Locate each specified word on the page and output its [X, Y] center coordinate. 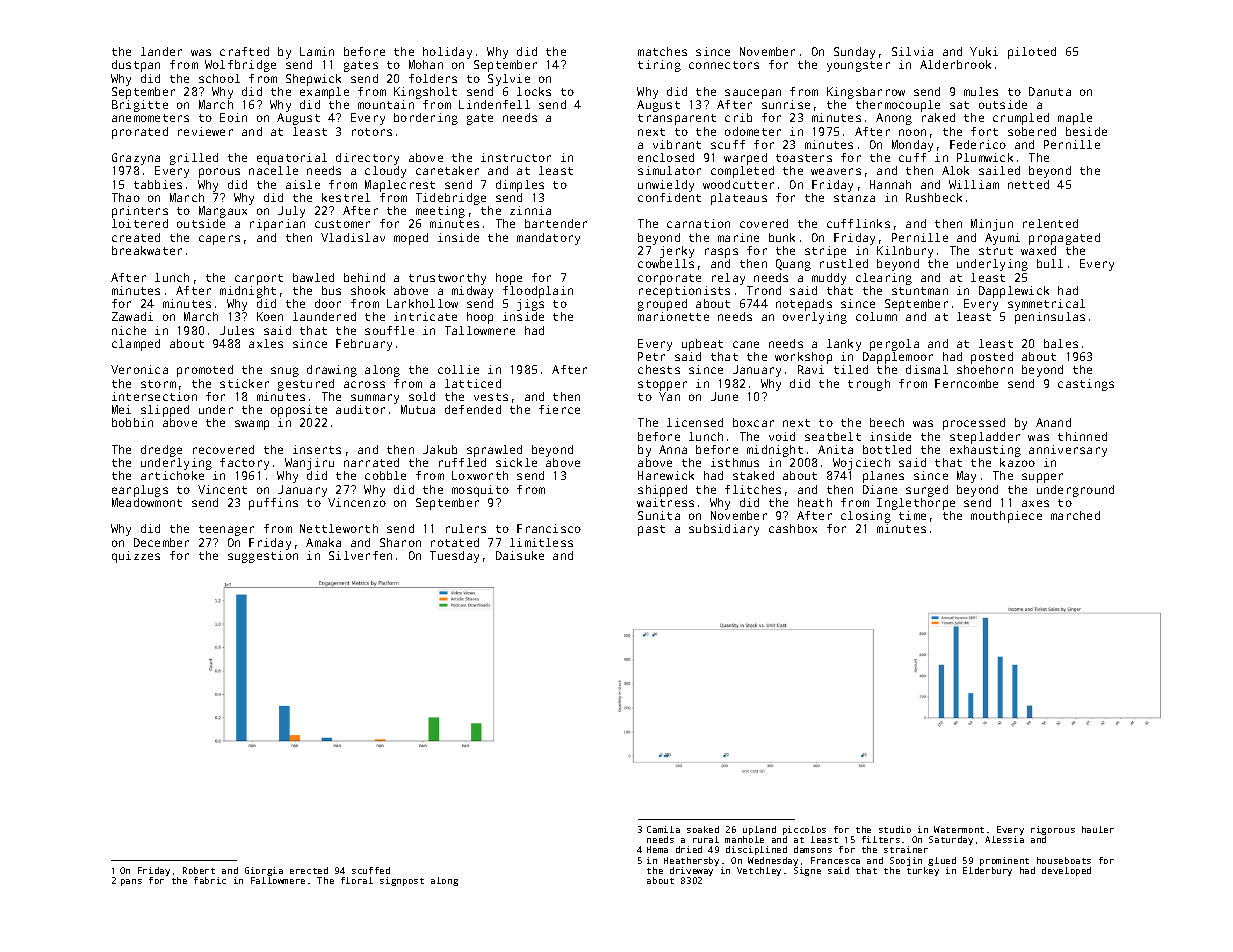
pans [131, 882]
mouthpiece [1006, 517]
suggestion [263, 557]
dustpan [136, 66]
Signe [807, 871]
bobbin [132, 422]
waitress [665, 502]
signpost [402, 881]
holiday [447, 53]
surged [927, 491]
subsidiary [724, 530]
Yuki [984, 51]
